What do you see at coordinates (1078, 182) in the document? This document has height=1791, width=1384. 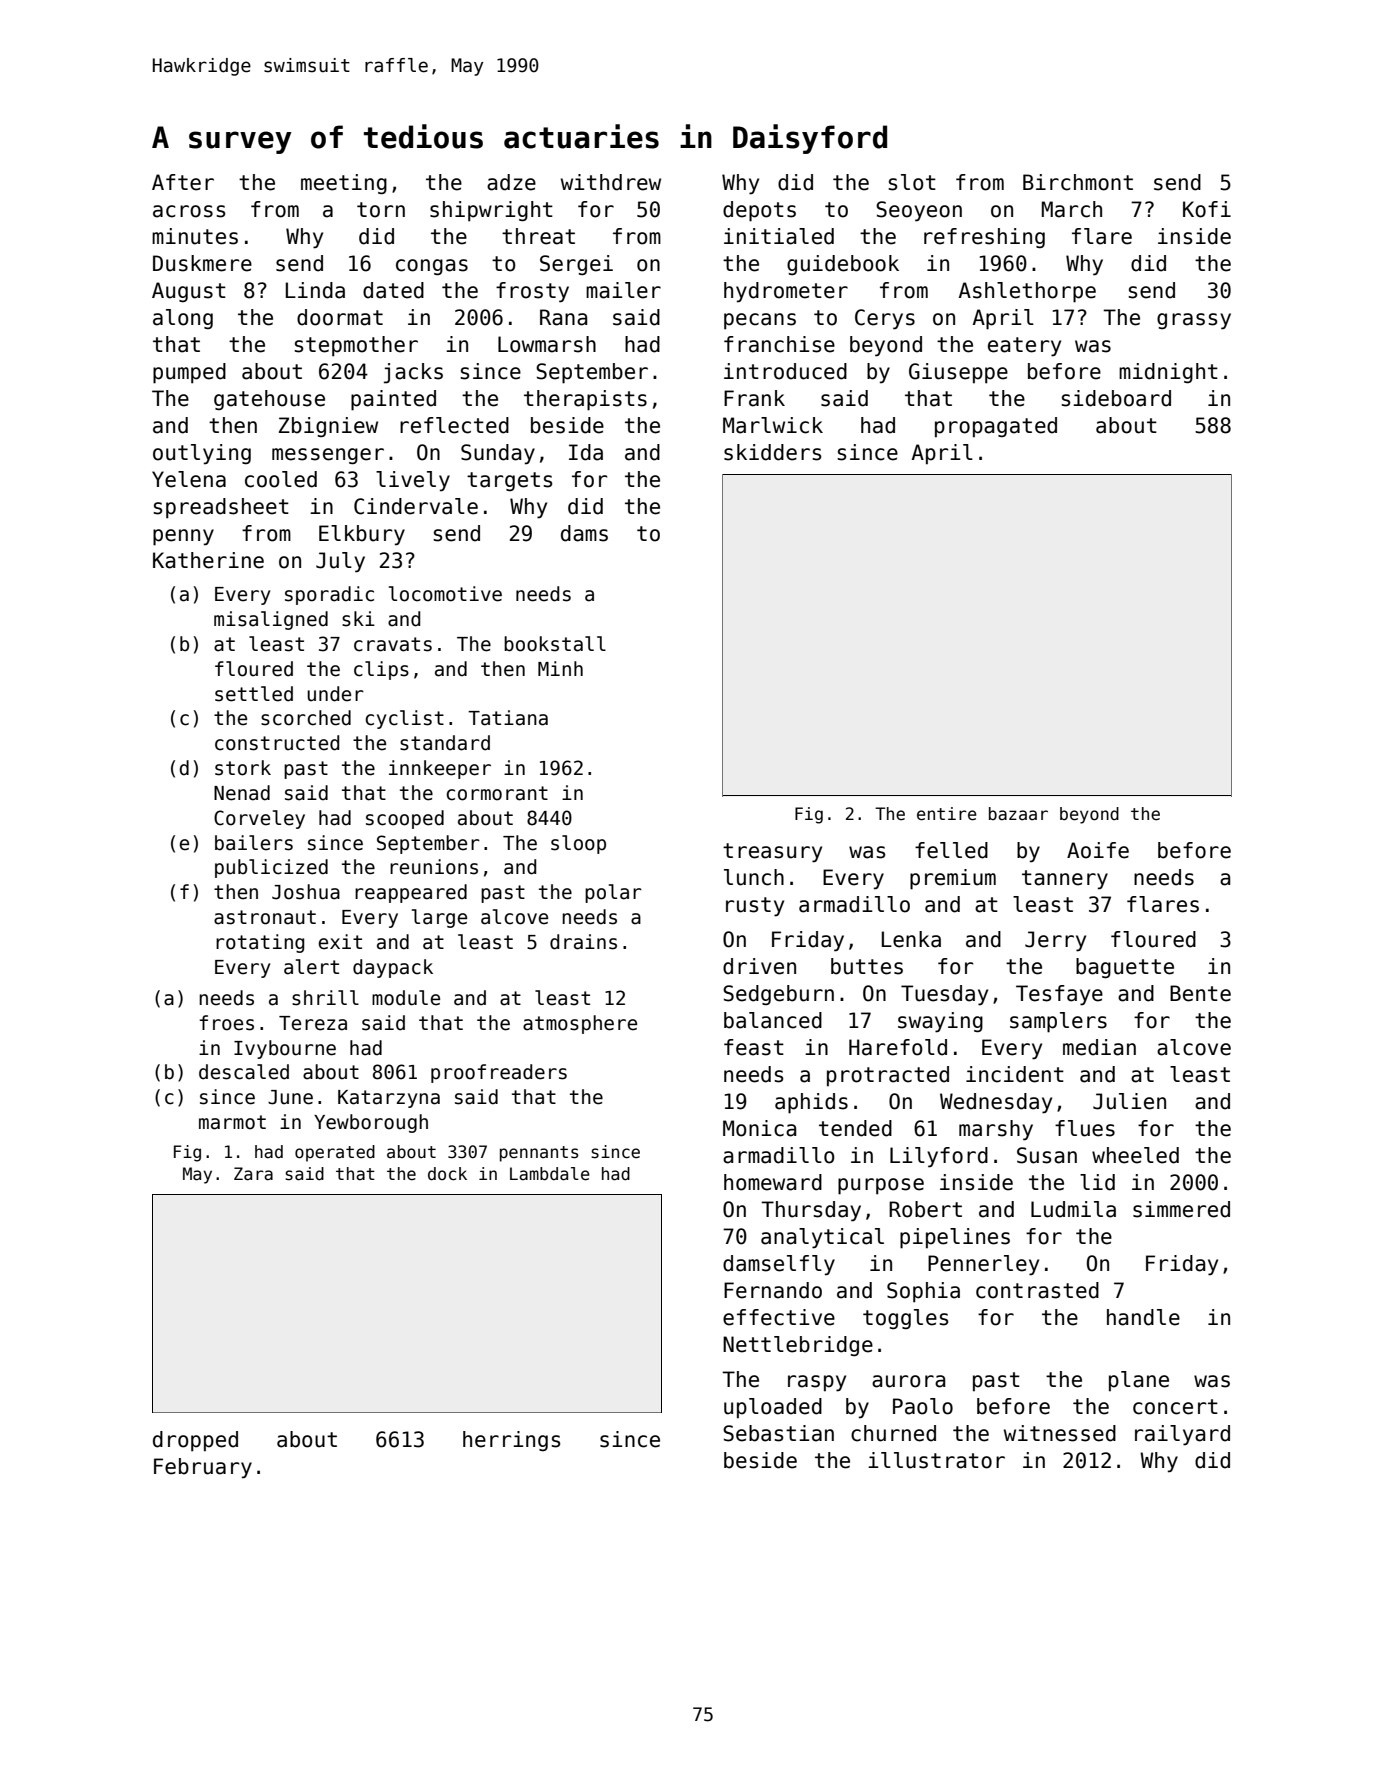 I see `Birchmont` at bounding box center [1078, 182].
